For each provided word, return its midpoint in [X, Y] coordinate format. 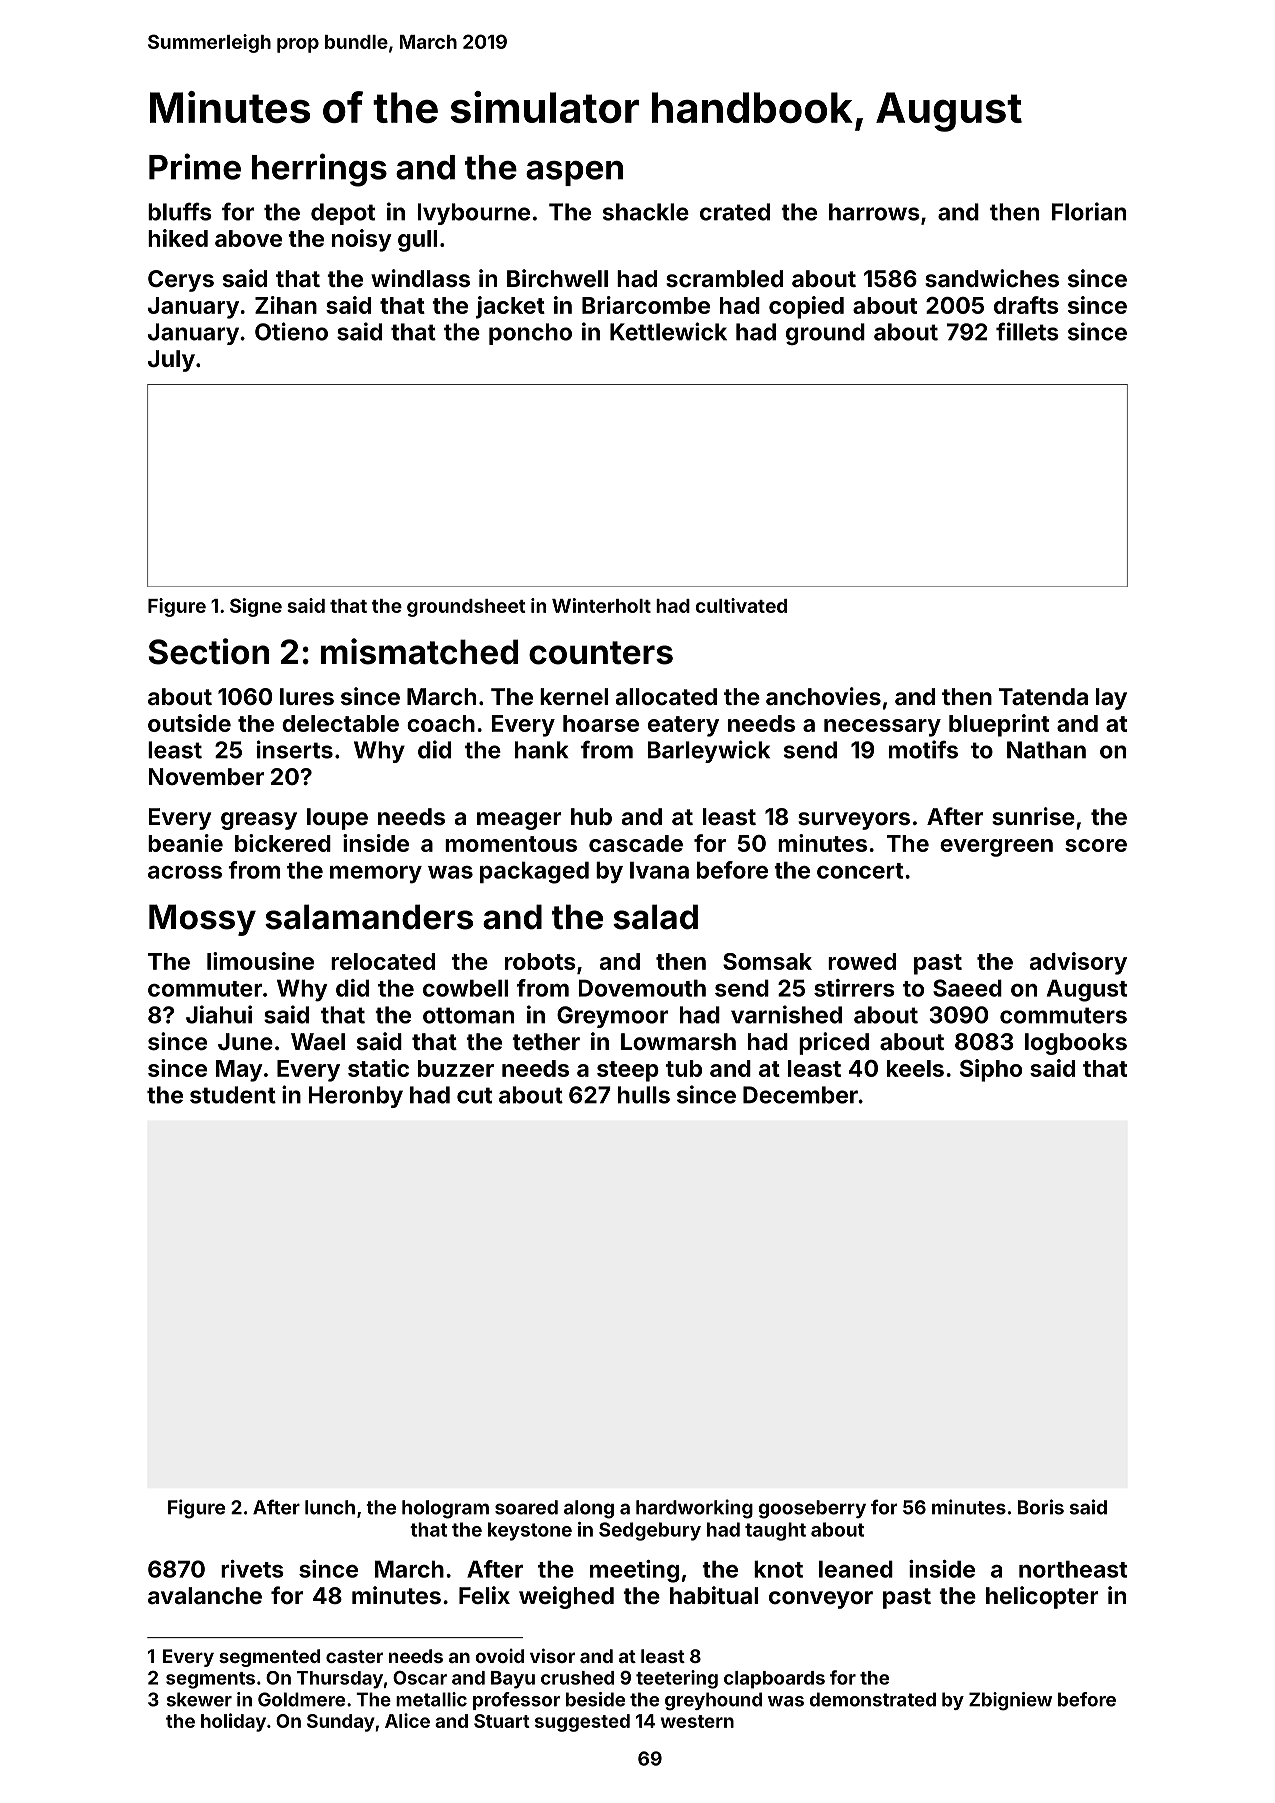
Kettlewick [668, 331]
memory [376, 875]
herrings [319, 170]
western [697, 1721]
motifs [923, 749]
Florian [1089, 211]
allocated [666, 696]
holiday [233, 1722]
